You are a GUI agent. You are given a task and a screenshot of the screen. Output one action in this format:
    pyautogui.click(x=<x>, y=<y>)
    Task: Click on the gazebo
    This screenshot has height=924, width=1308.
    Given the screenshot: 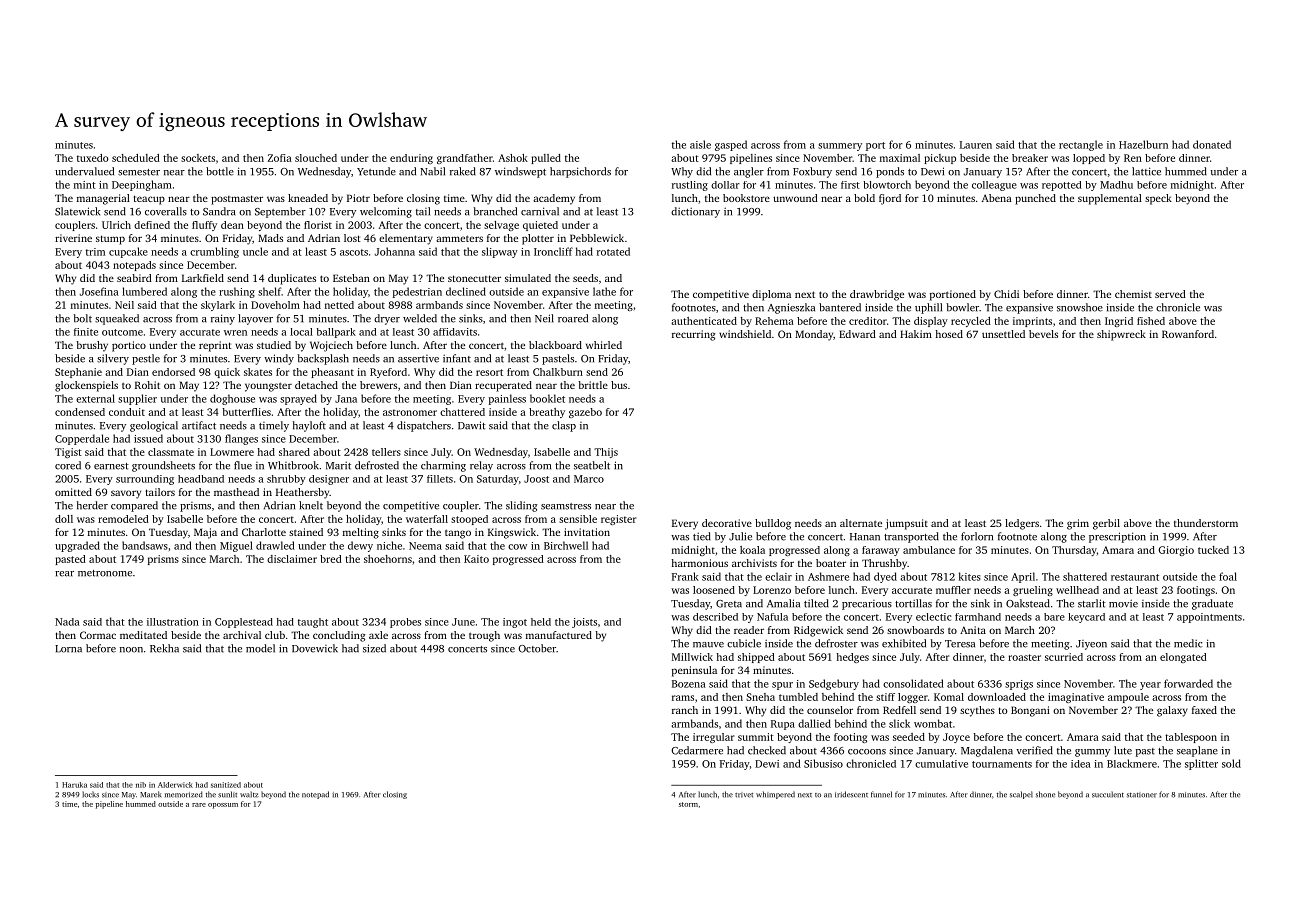 What is the action you would take?
    pyautogui.click(x=585, y=413)
